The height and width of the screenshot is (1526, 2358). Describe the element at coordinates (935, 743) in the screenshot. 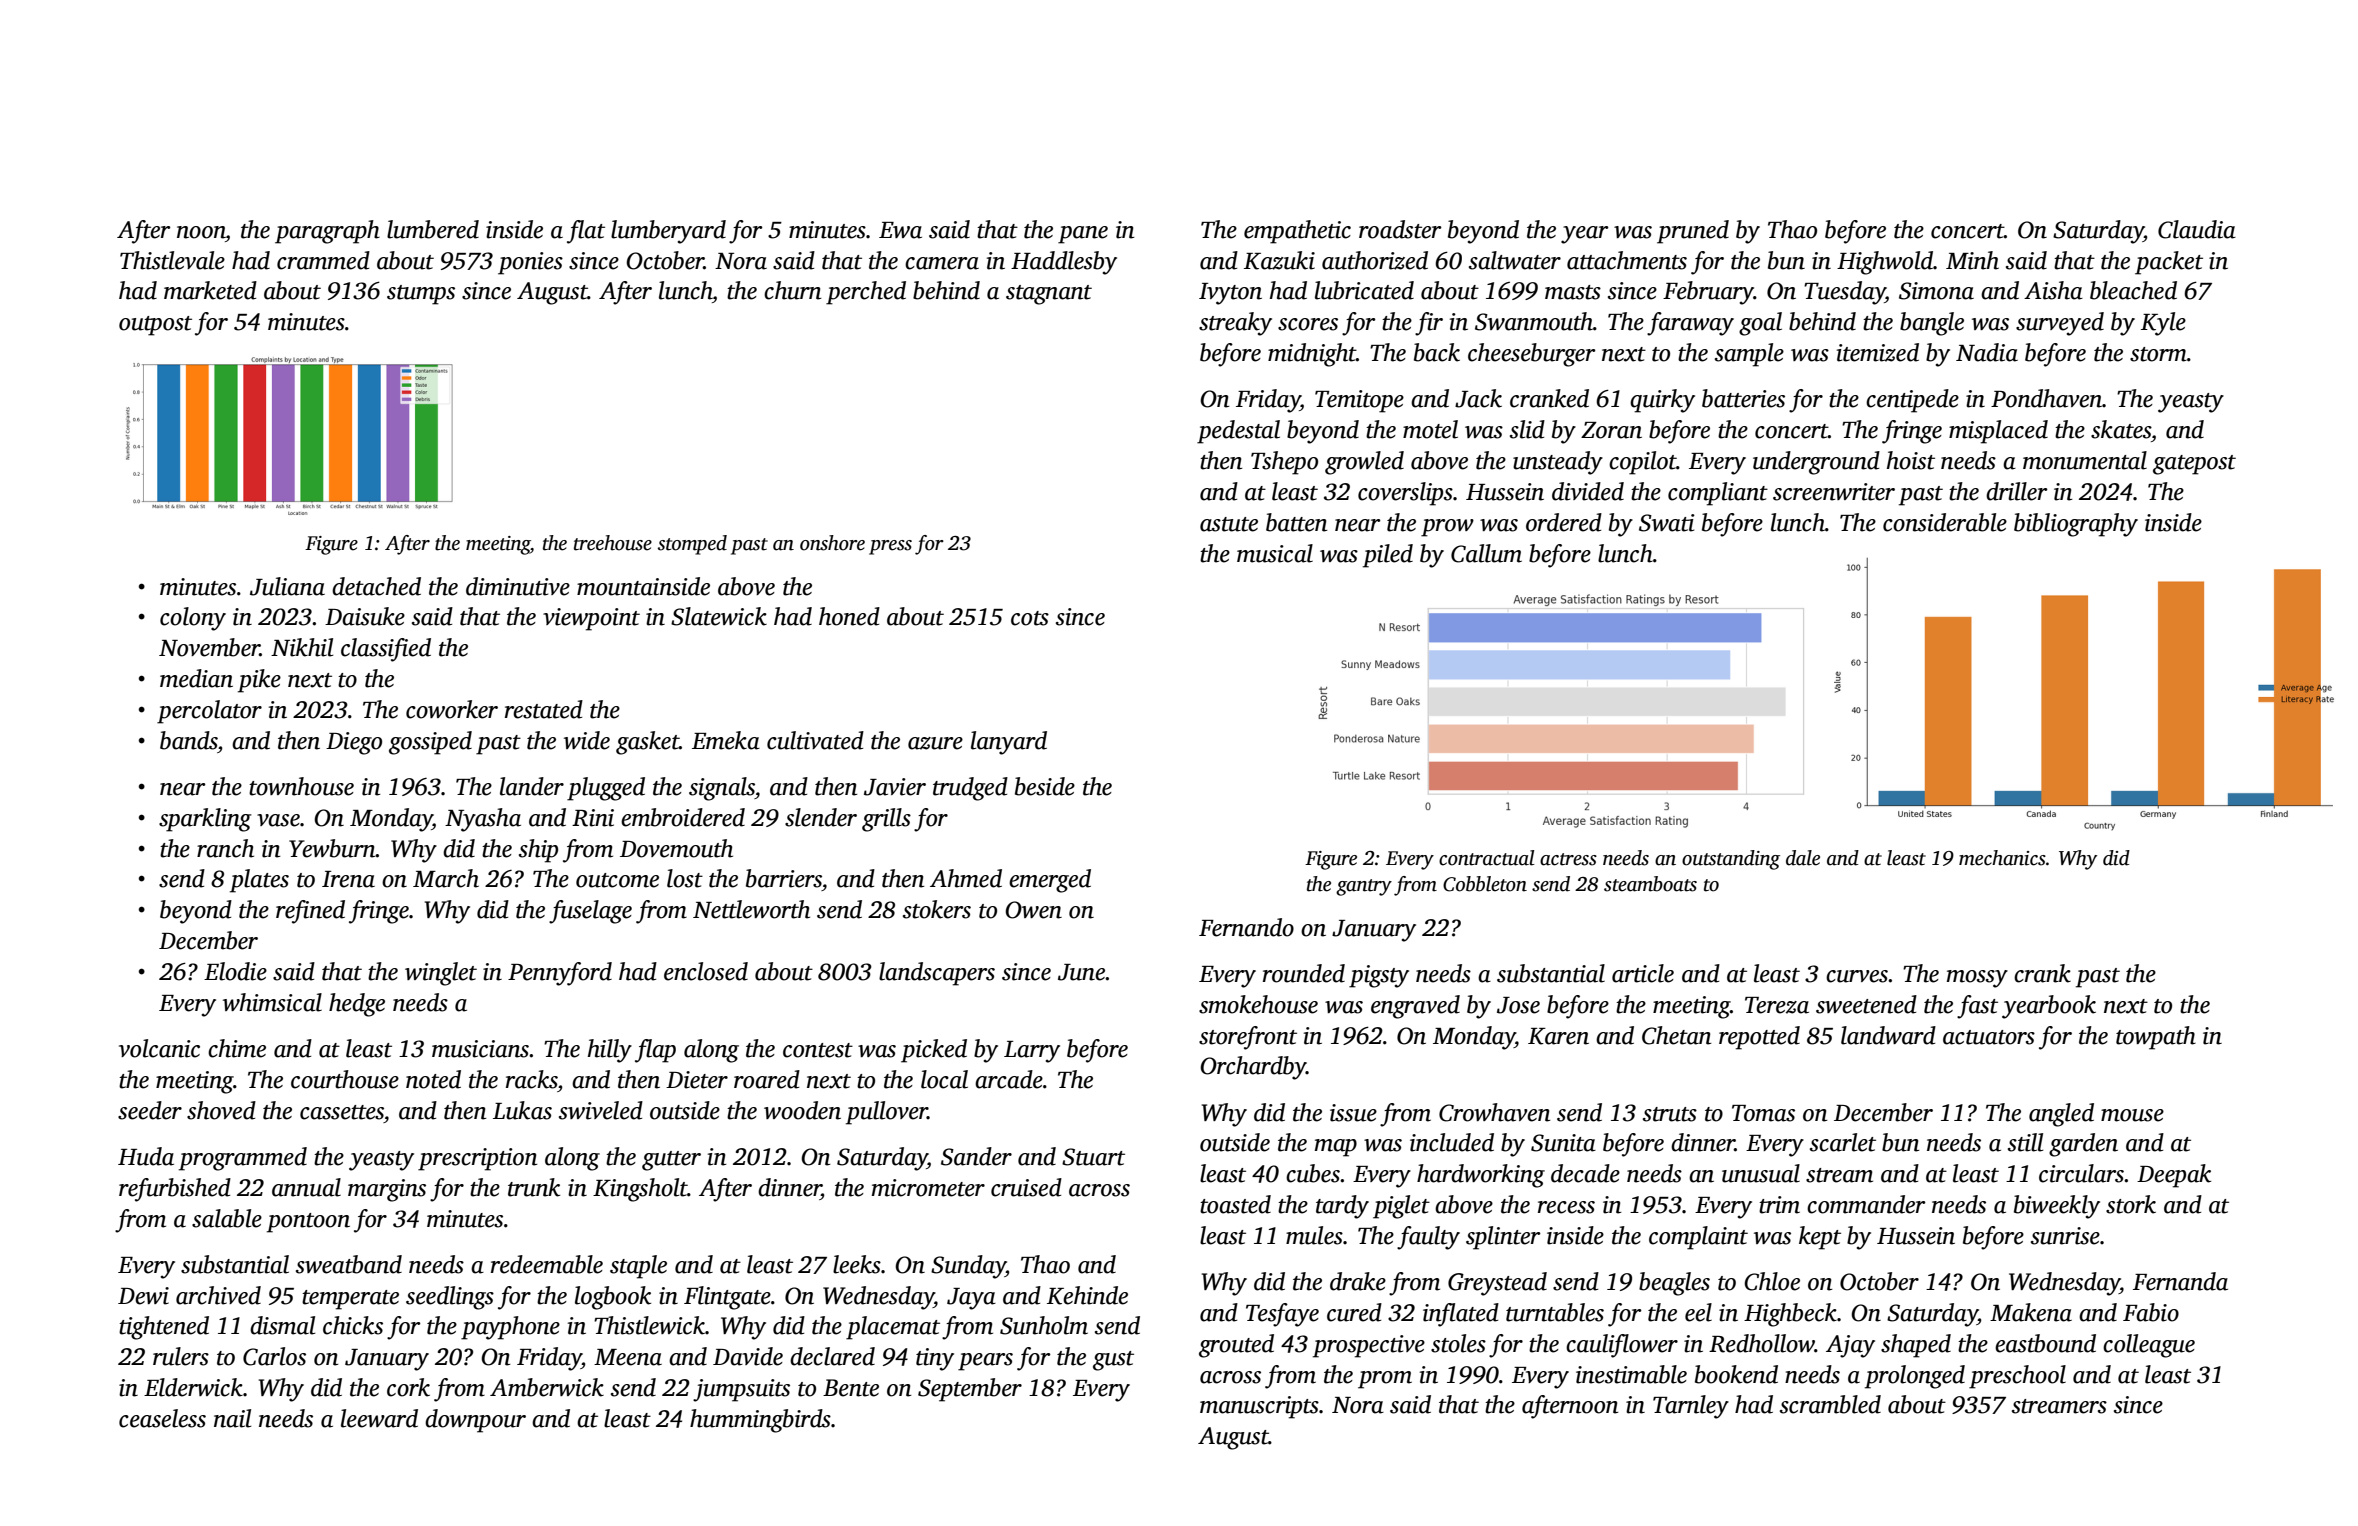

I see `azure` at that location.
